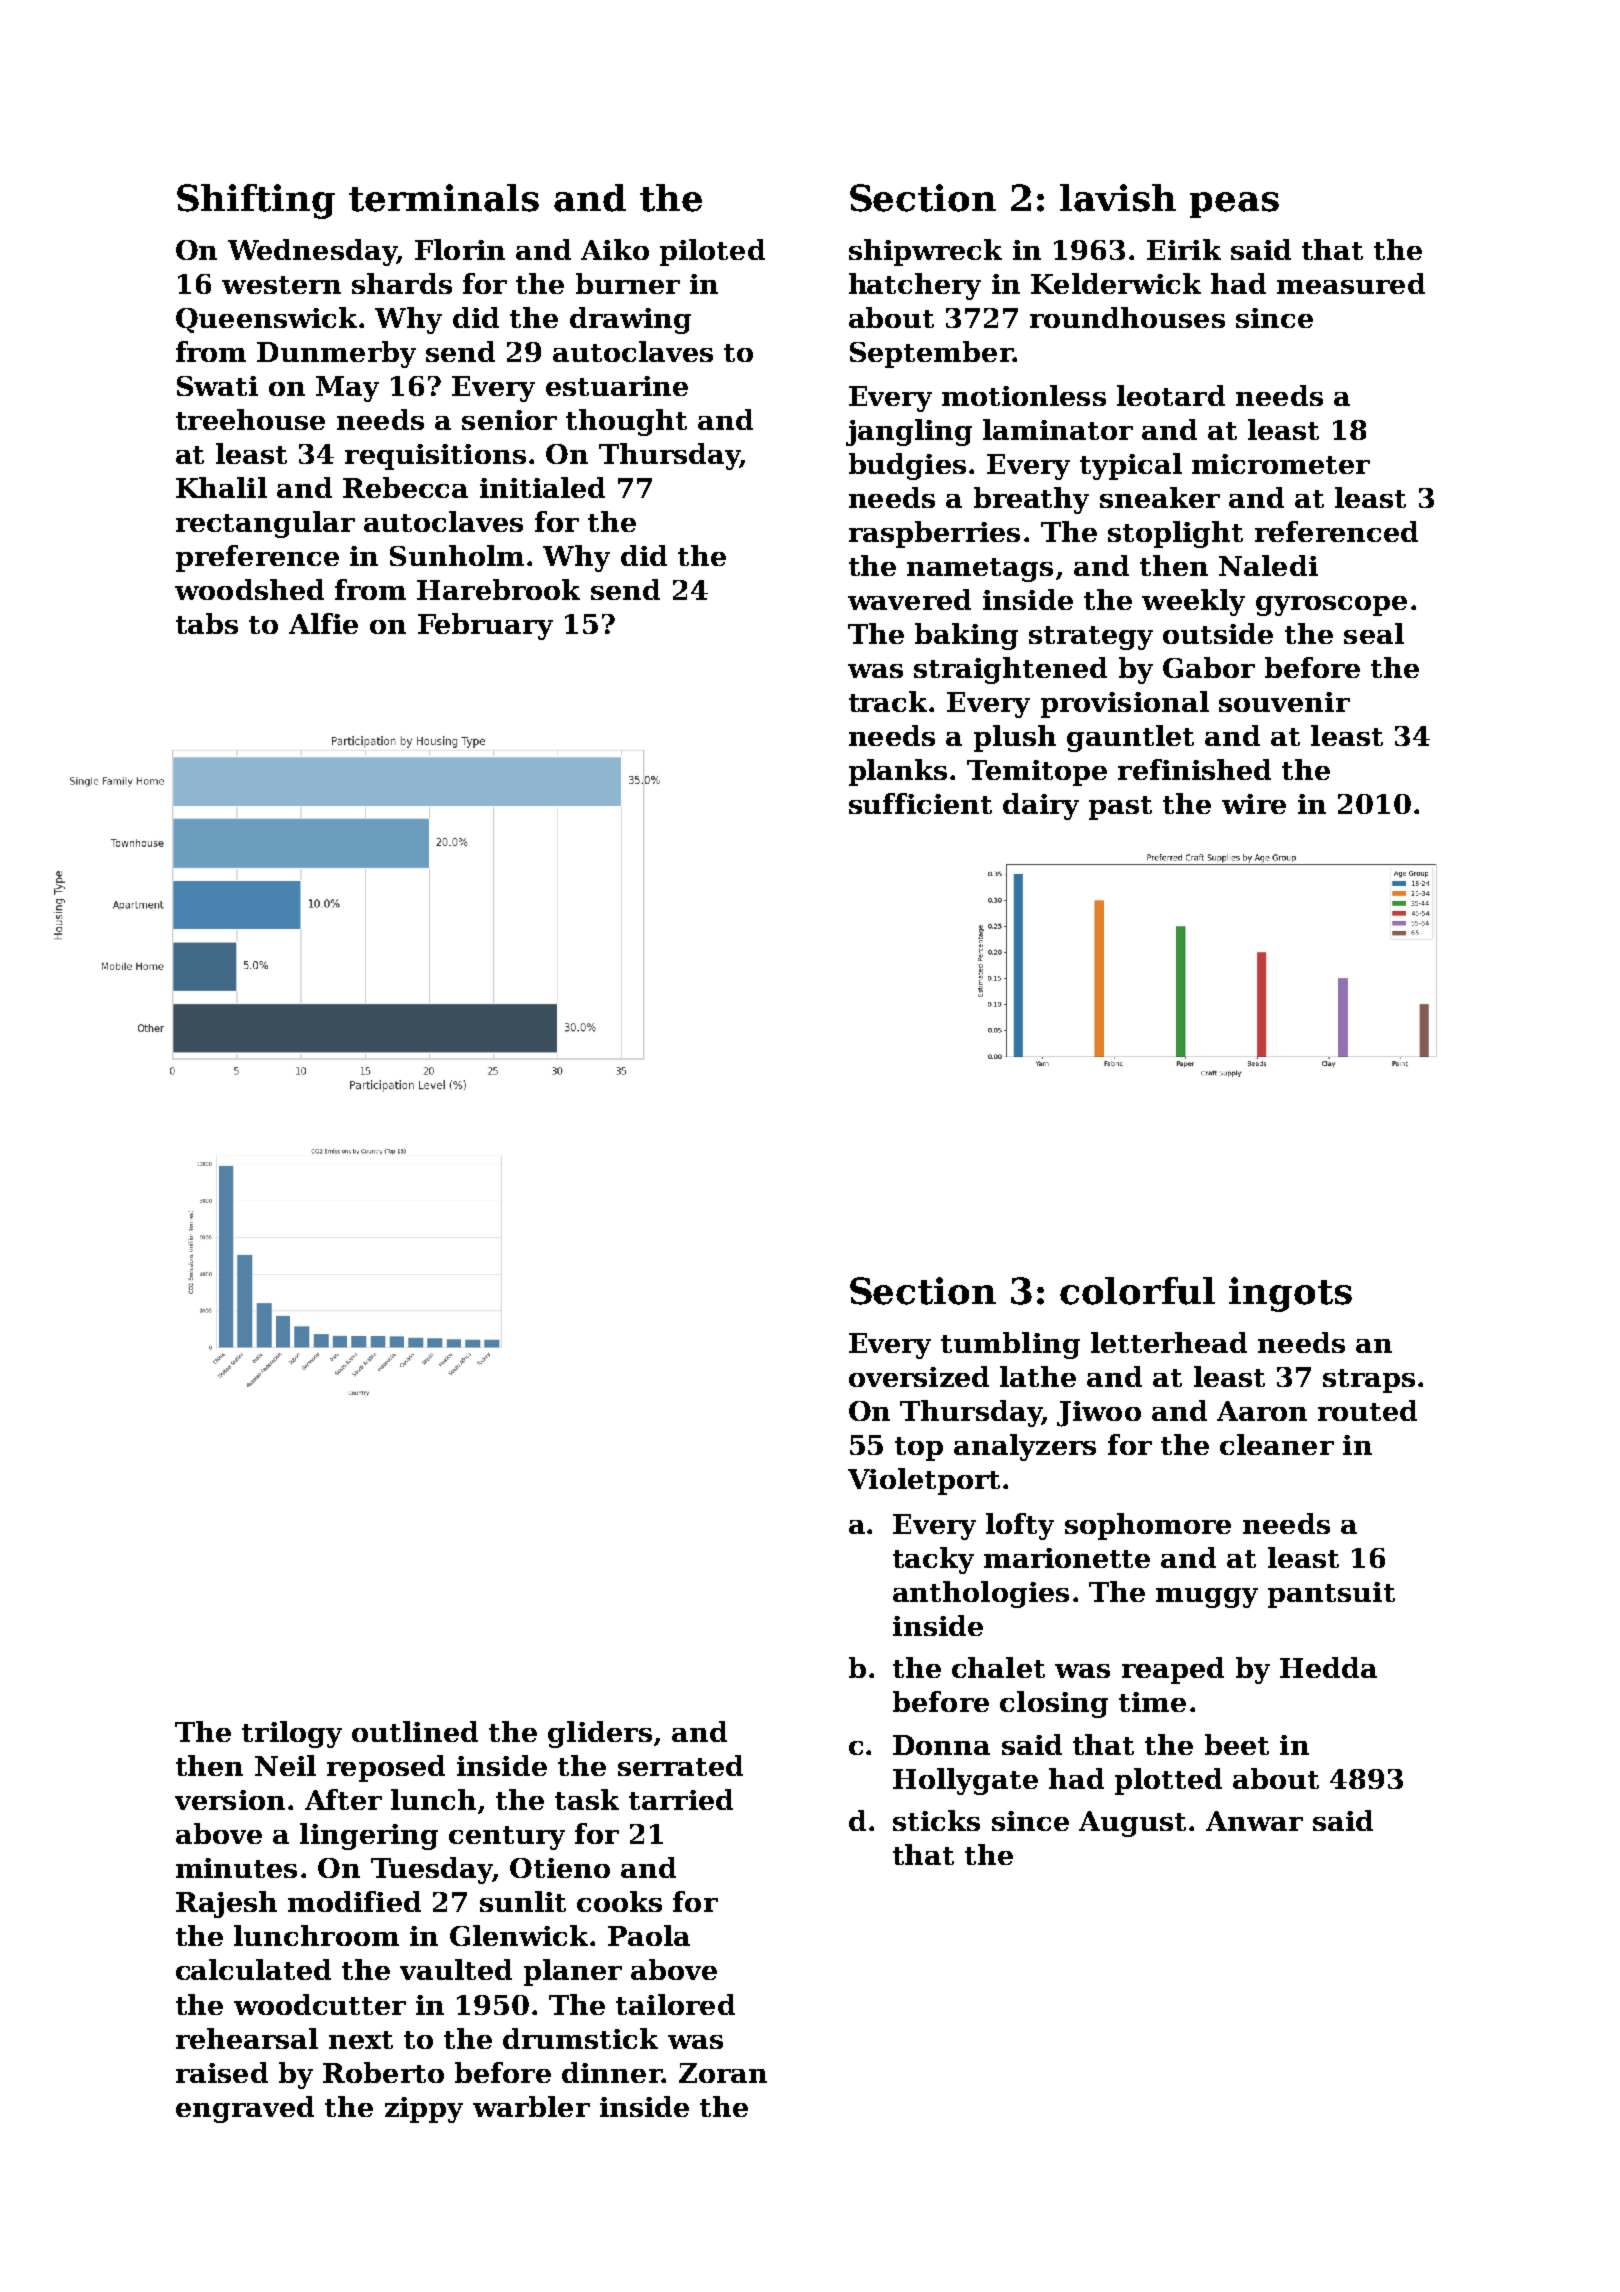 Image resolution: width=1620 pixels, height=2292 pixels. I want to click on oversized, so click(919, 1376).
